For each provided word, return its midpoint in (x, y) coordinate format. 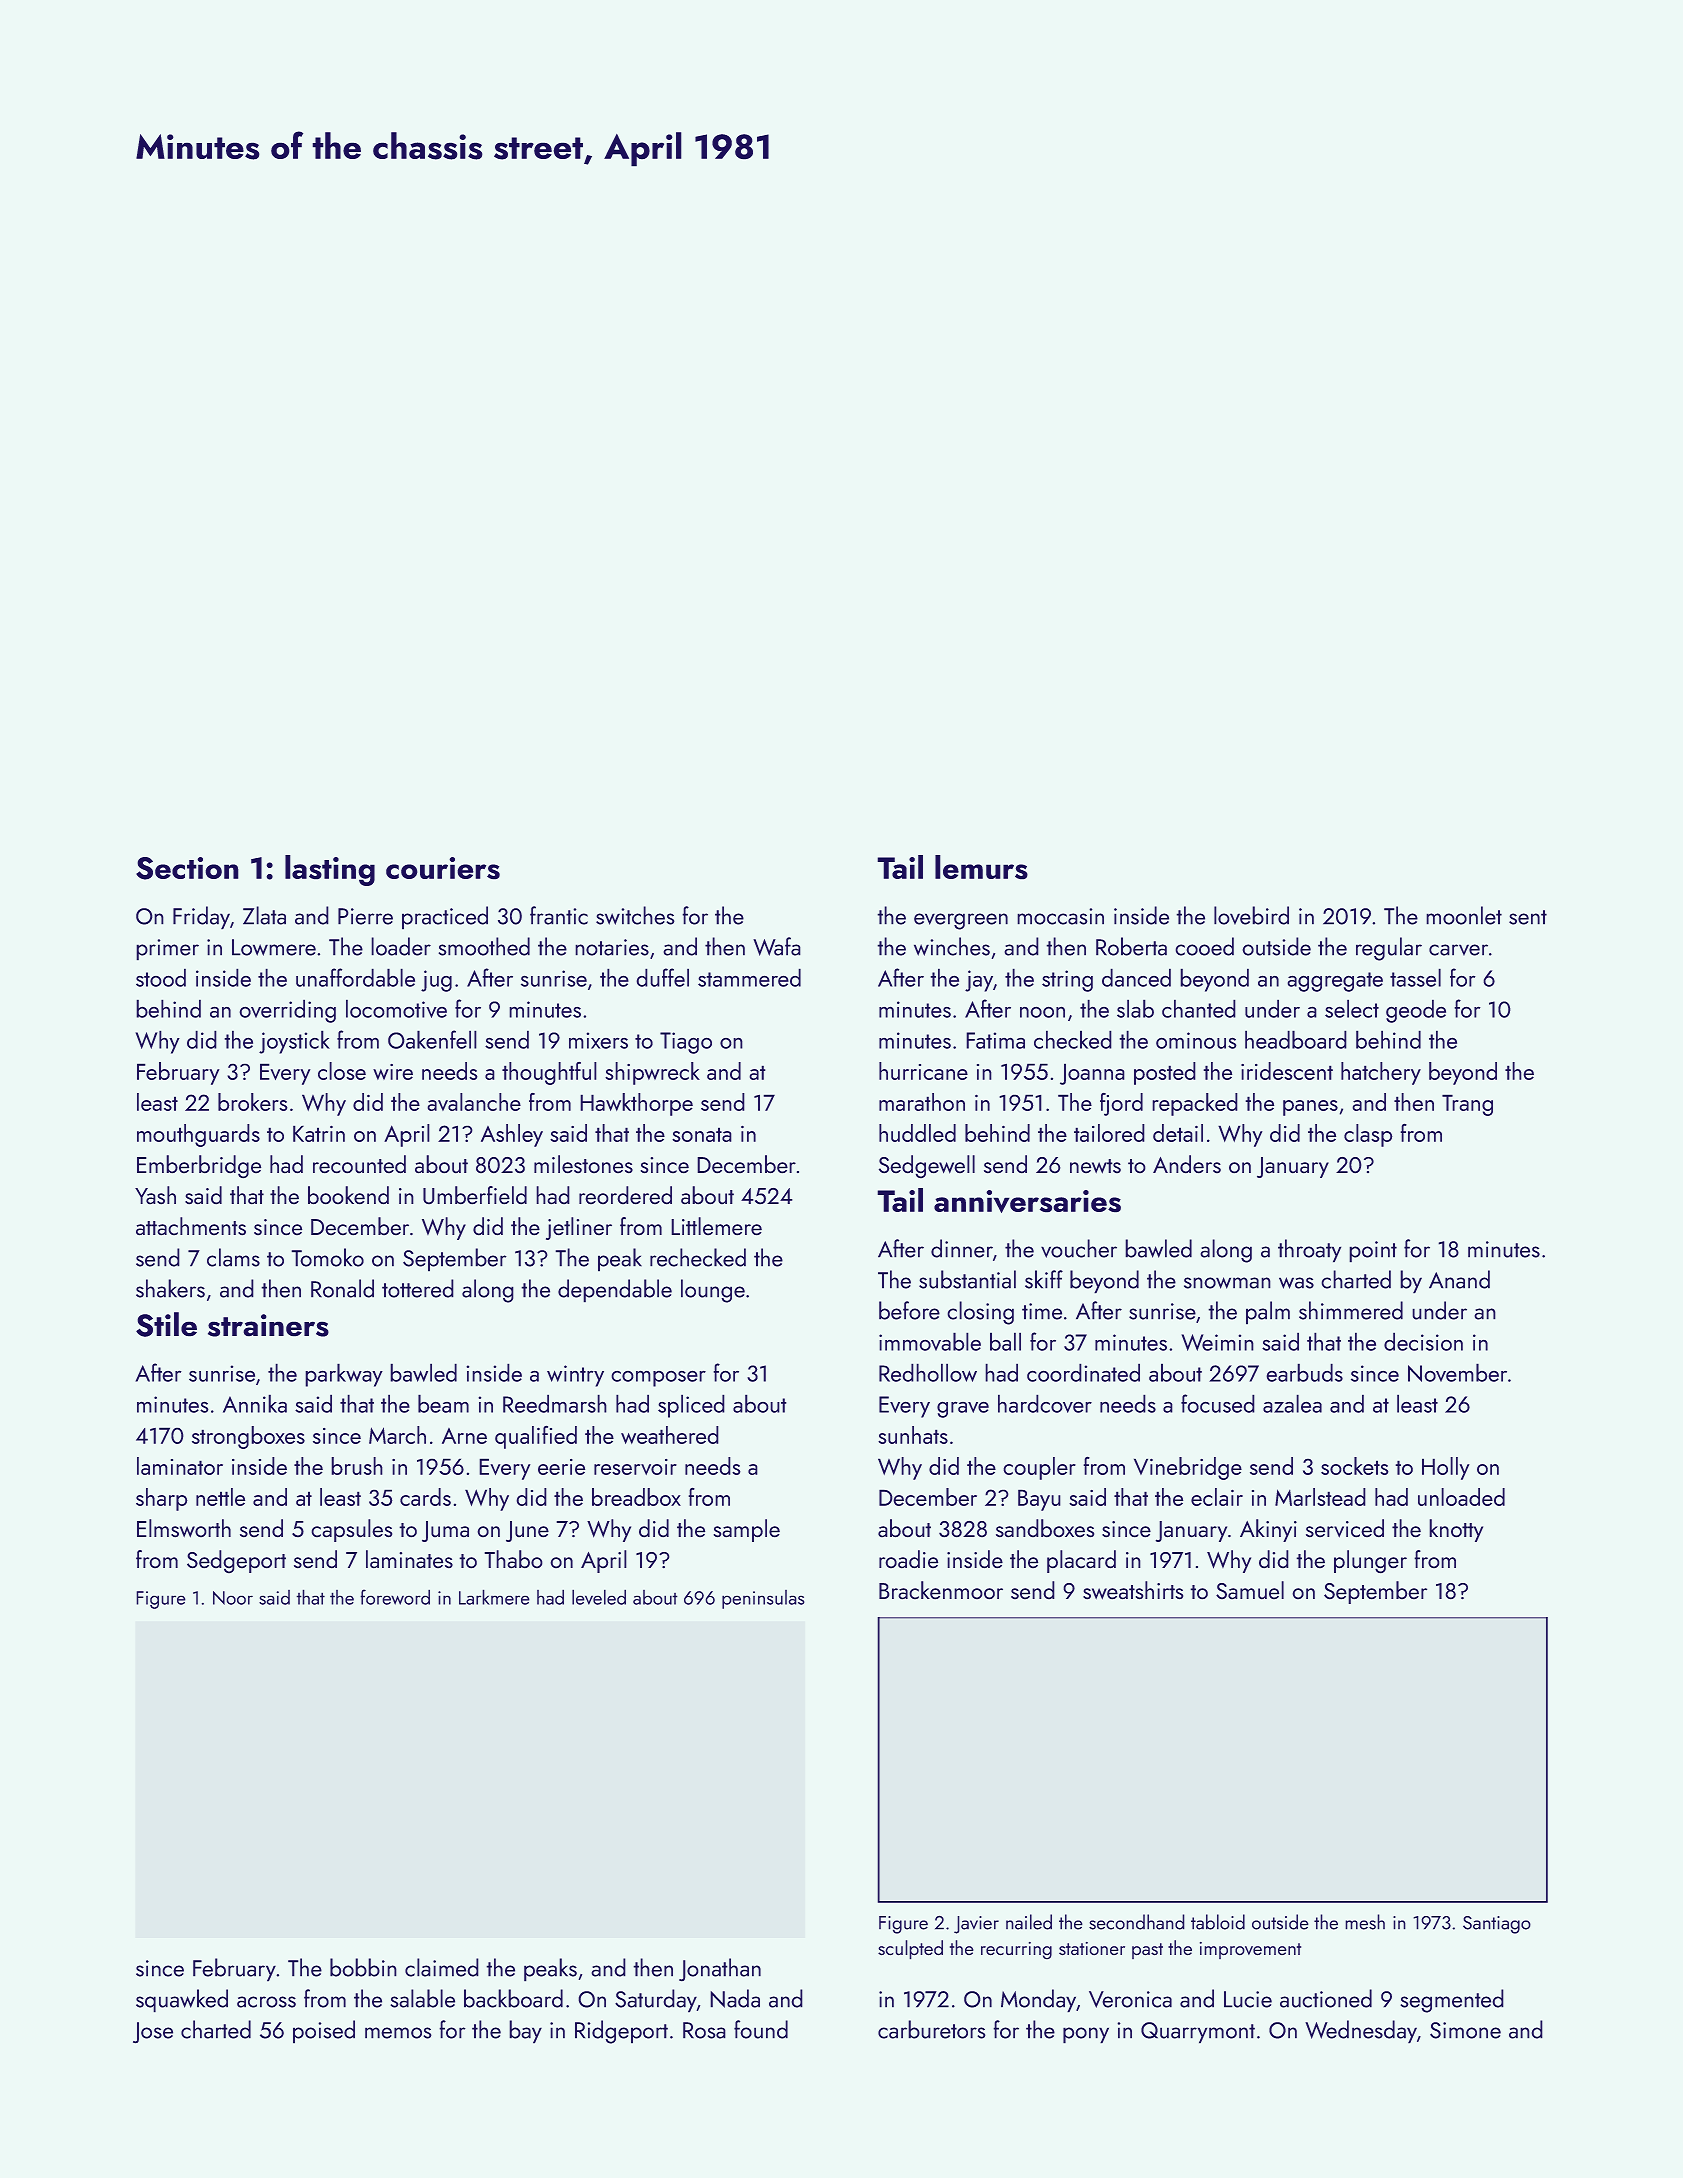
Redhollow (928, 1373)
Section (187, 868)
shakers (170, 1288)
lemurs (981, 867)
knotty (1456, 1530)
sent (1528, 917)
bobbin (363, 1967)
